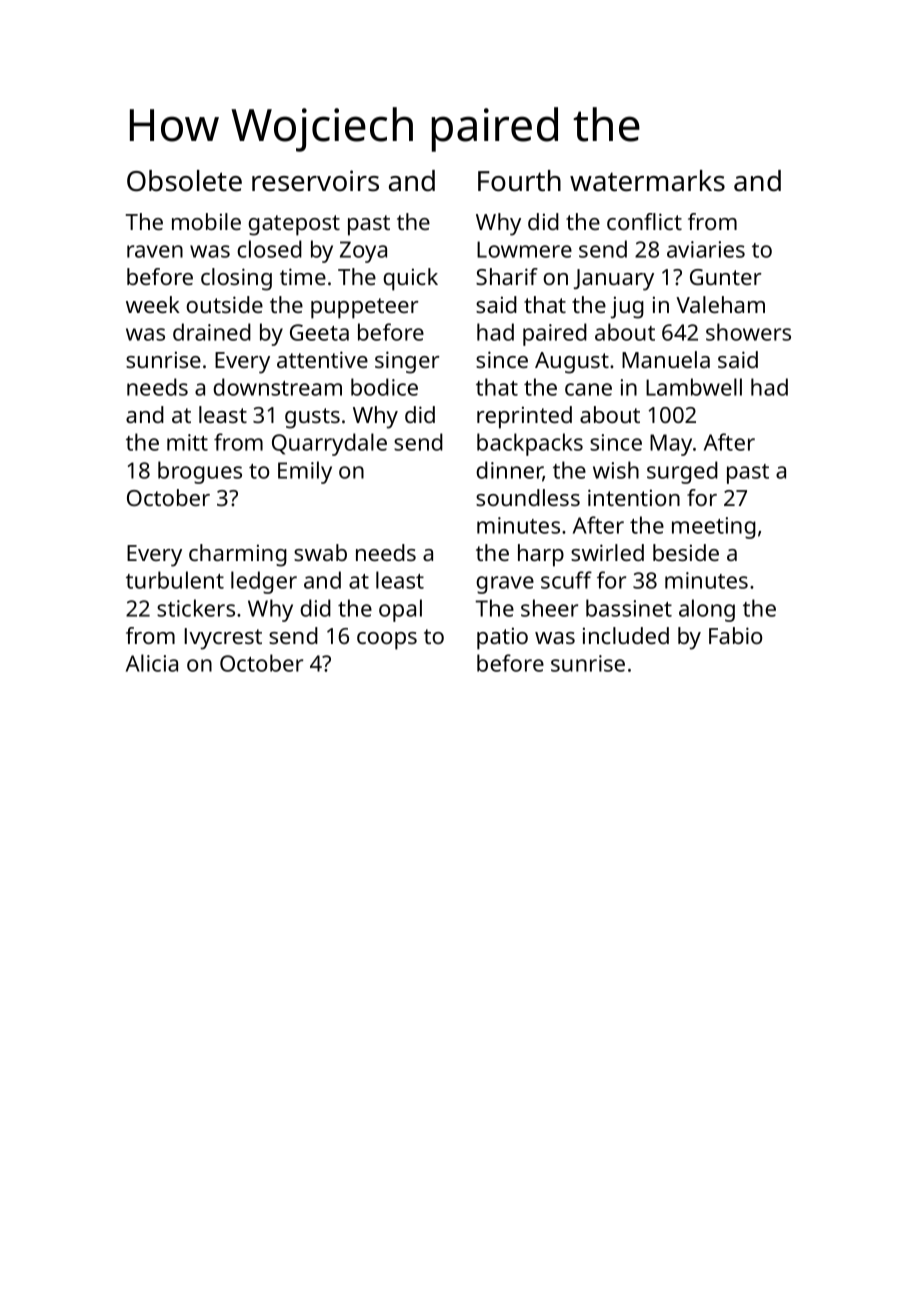 This page has width=924, height=1314. Describe the element at coordinates (363, 252) in the page. I see `Zoya` at that location.
